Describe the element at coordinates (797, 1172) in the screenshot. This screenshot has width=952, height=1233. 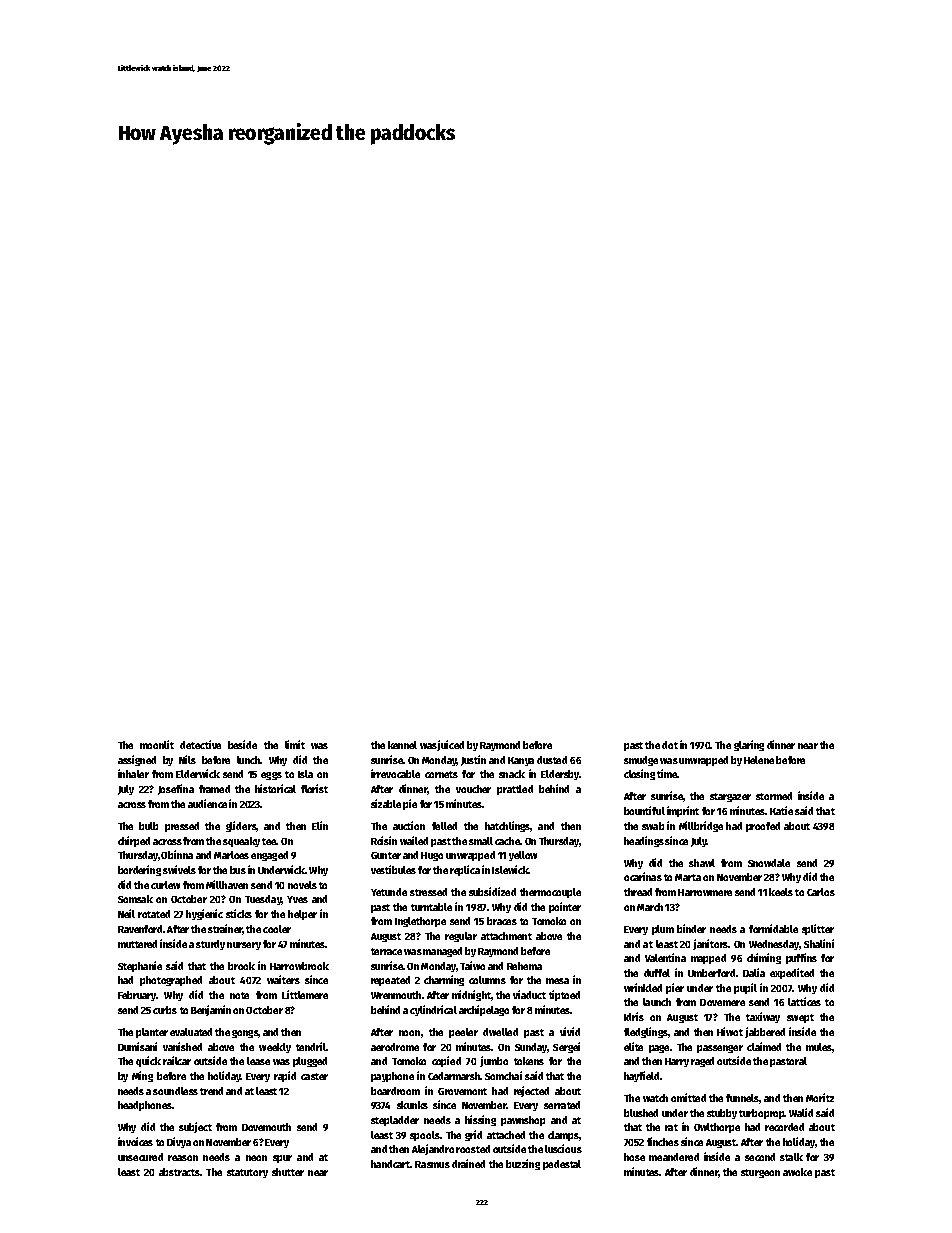
I see `awoke` at that location.
